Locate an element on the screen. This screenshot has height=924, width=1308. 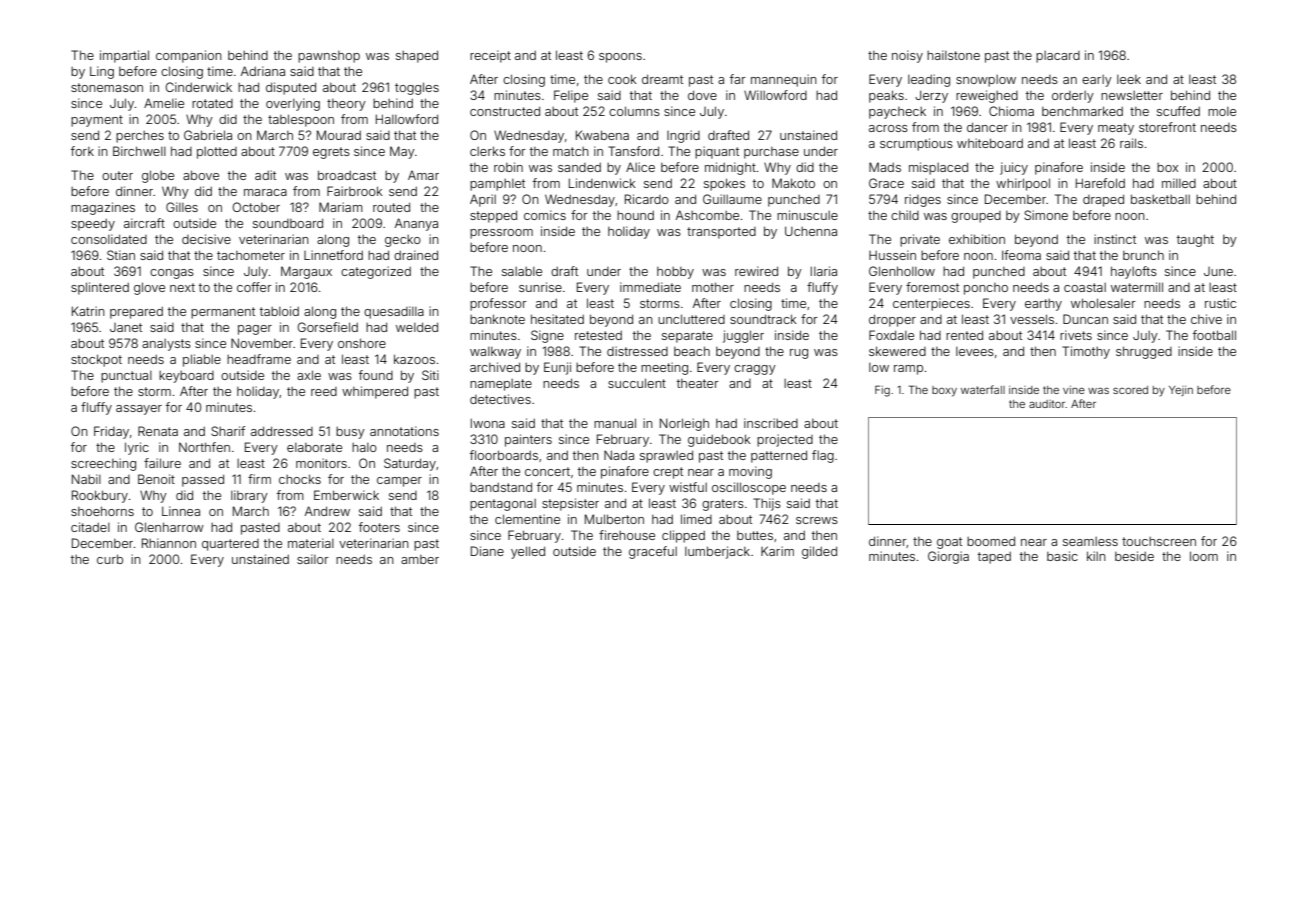
Eunji is located at coordinates (557, 368).
